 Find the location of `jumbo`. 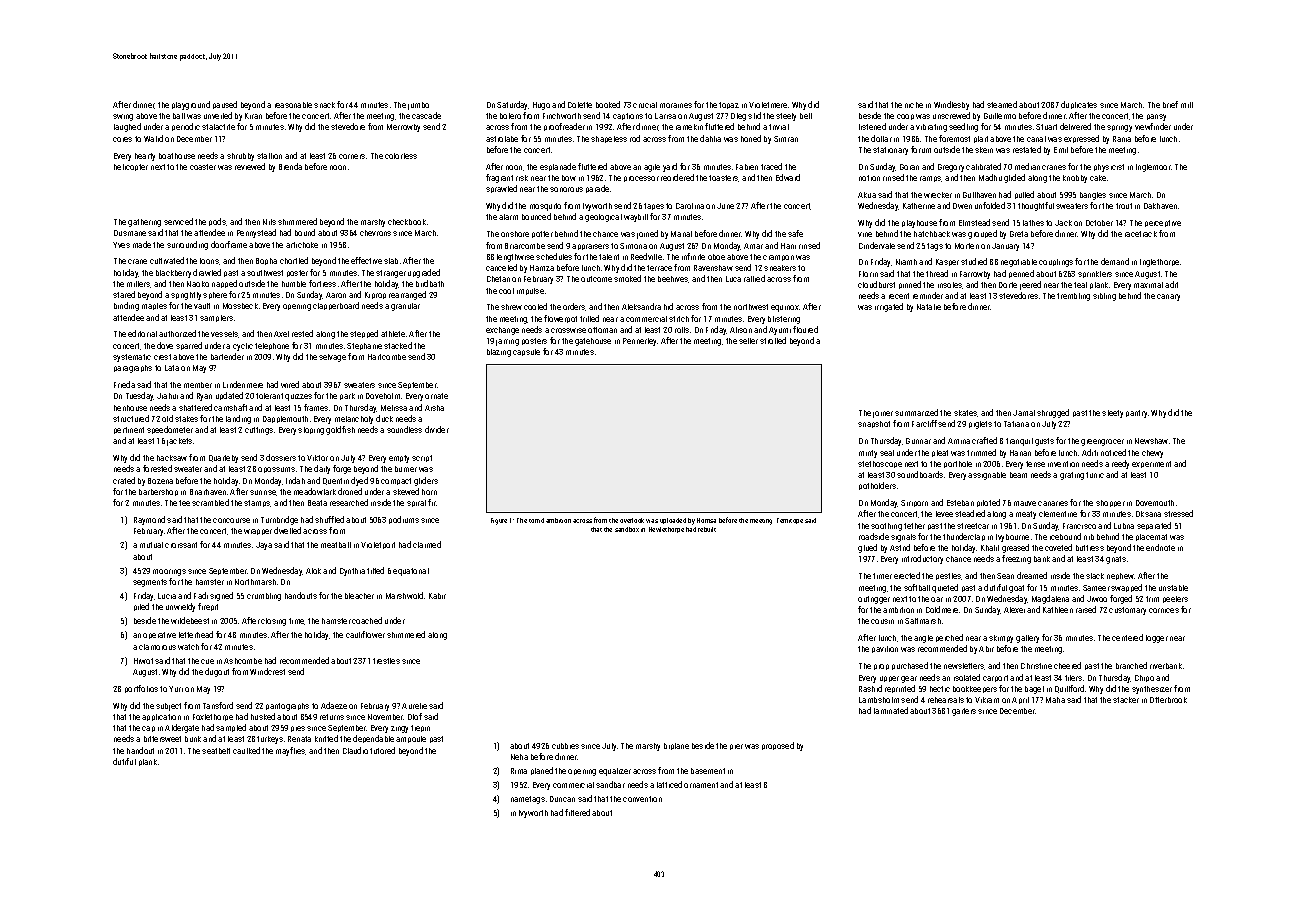

jumbo is located at coordinates (418, 106).
